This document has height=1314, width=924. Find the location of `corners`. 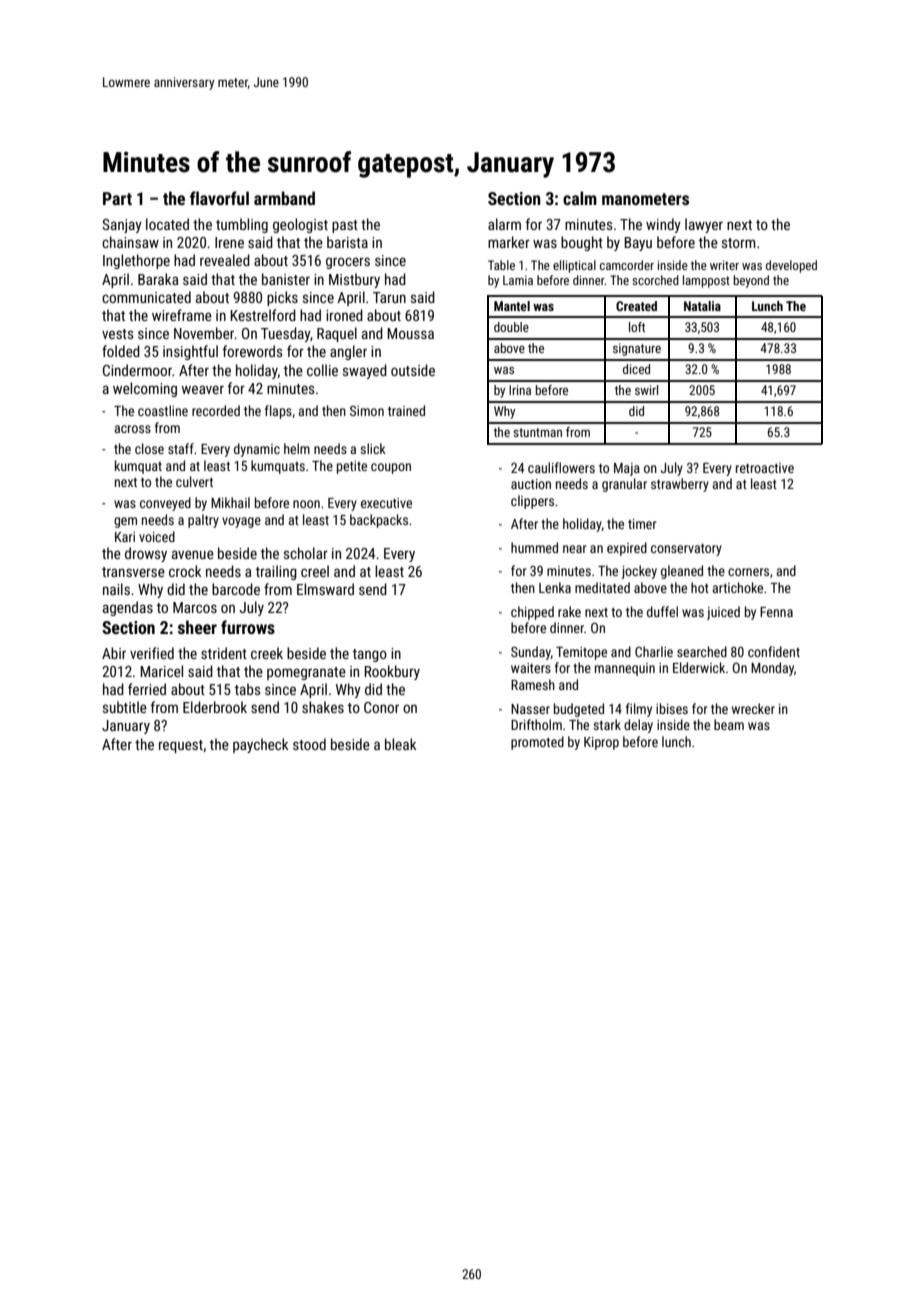

corners is located at coordinates (748, 572).
